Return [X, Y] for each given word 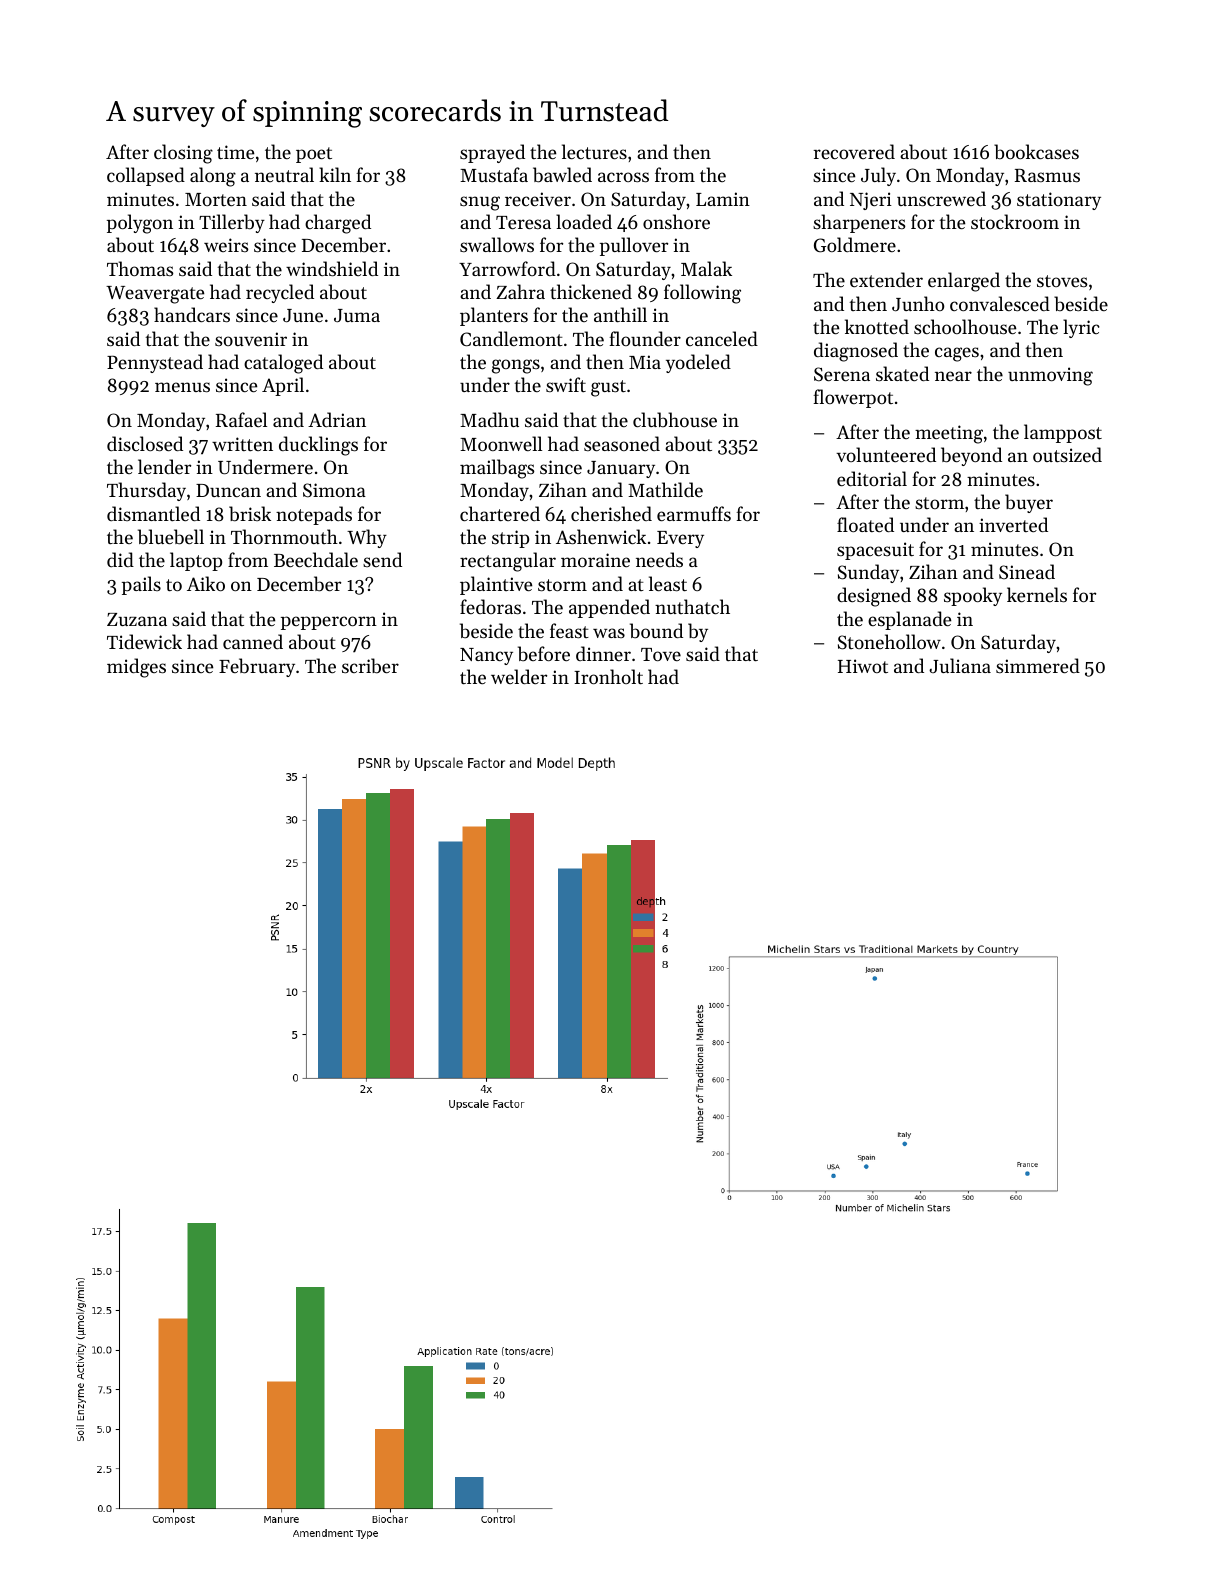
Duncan [228, 490]
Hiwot [863, 666]
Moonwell [501, 443]
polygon [140, 224]
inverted [1013, 524]
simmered [1038, 665]
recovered [854, 151]
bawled [562, 175]
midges [136, 668]
